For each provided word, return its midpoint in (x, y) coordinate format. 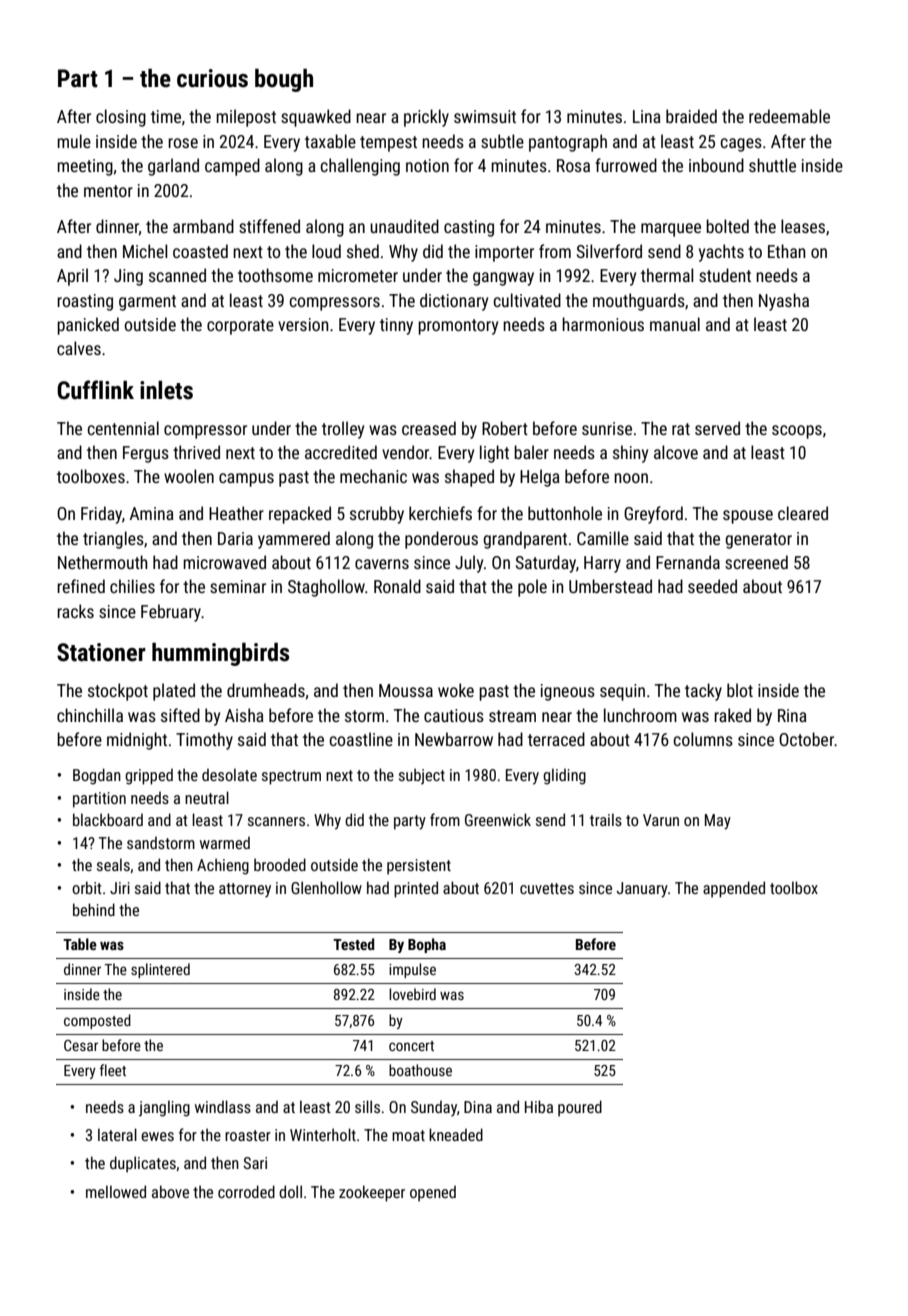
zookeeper (372, 1193)
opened (433, 1194)
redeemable (789, 116)
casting (469, 228)
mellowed (116, 1191)
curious (212, 78)
